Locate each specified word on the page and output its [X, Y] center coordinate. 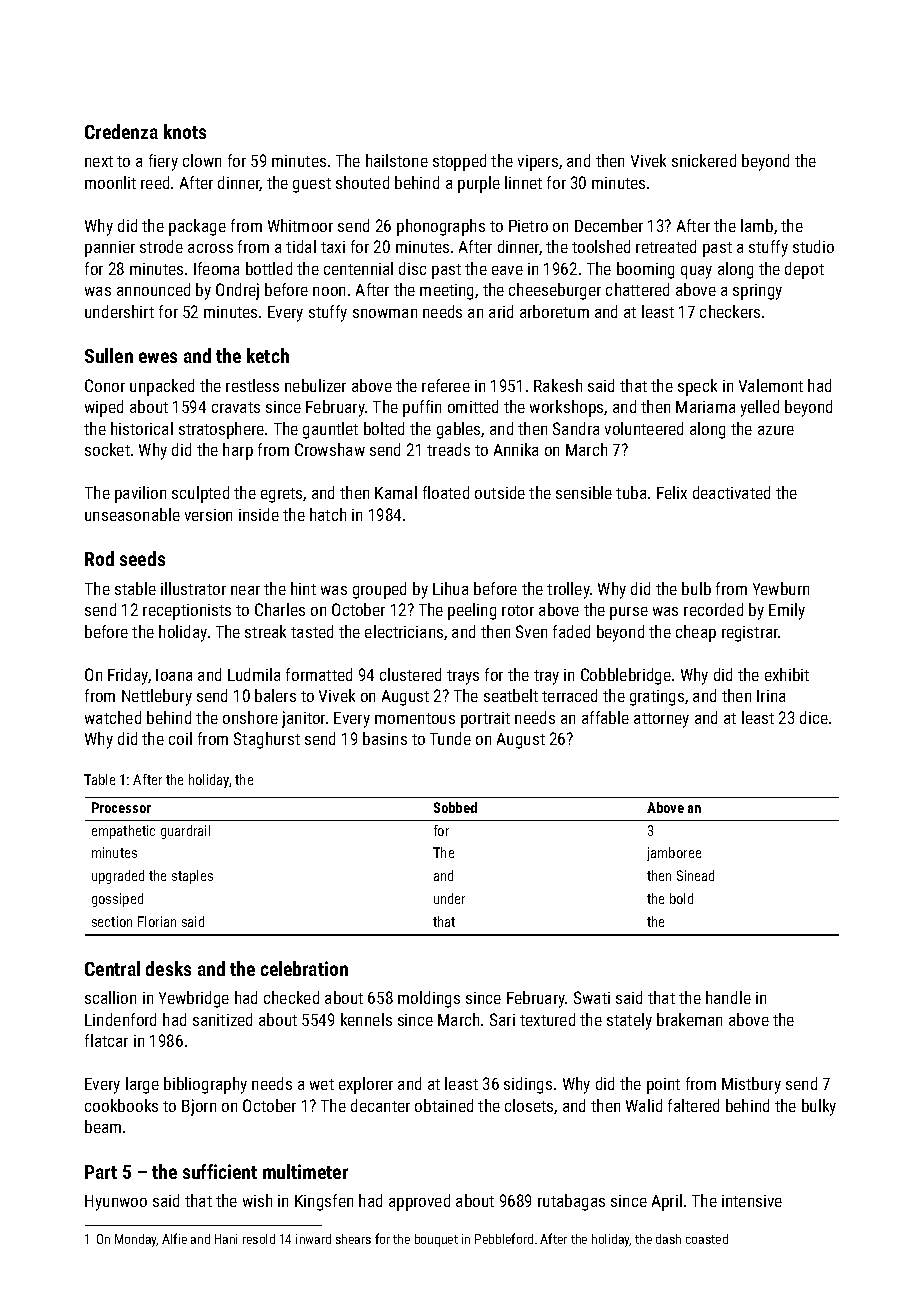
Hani [226, 1239]
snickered [704, 160]
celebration [304, 968]
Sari [502, 1019]
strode [161, 246]
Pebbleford [504, 1238]
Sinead [695, 875]
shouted [362, 182]
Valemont [771, 385]
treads [448, 449]
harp [238, 451]
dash [668, 1239]
